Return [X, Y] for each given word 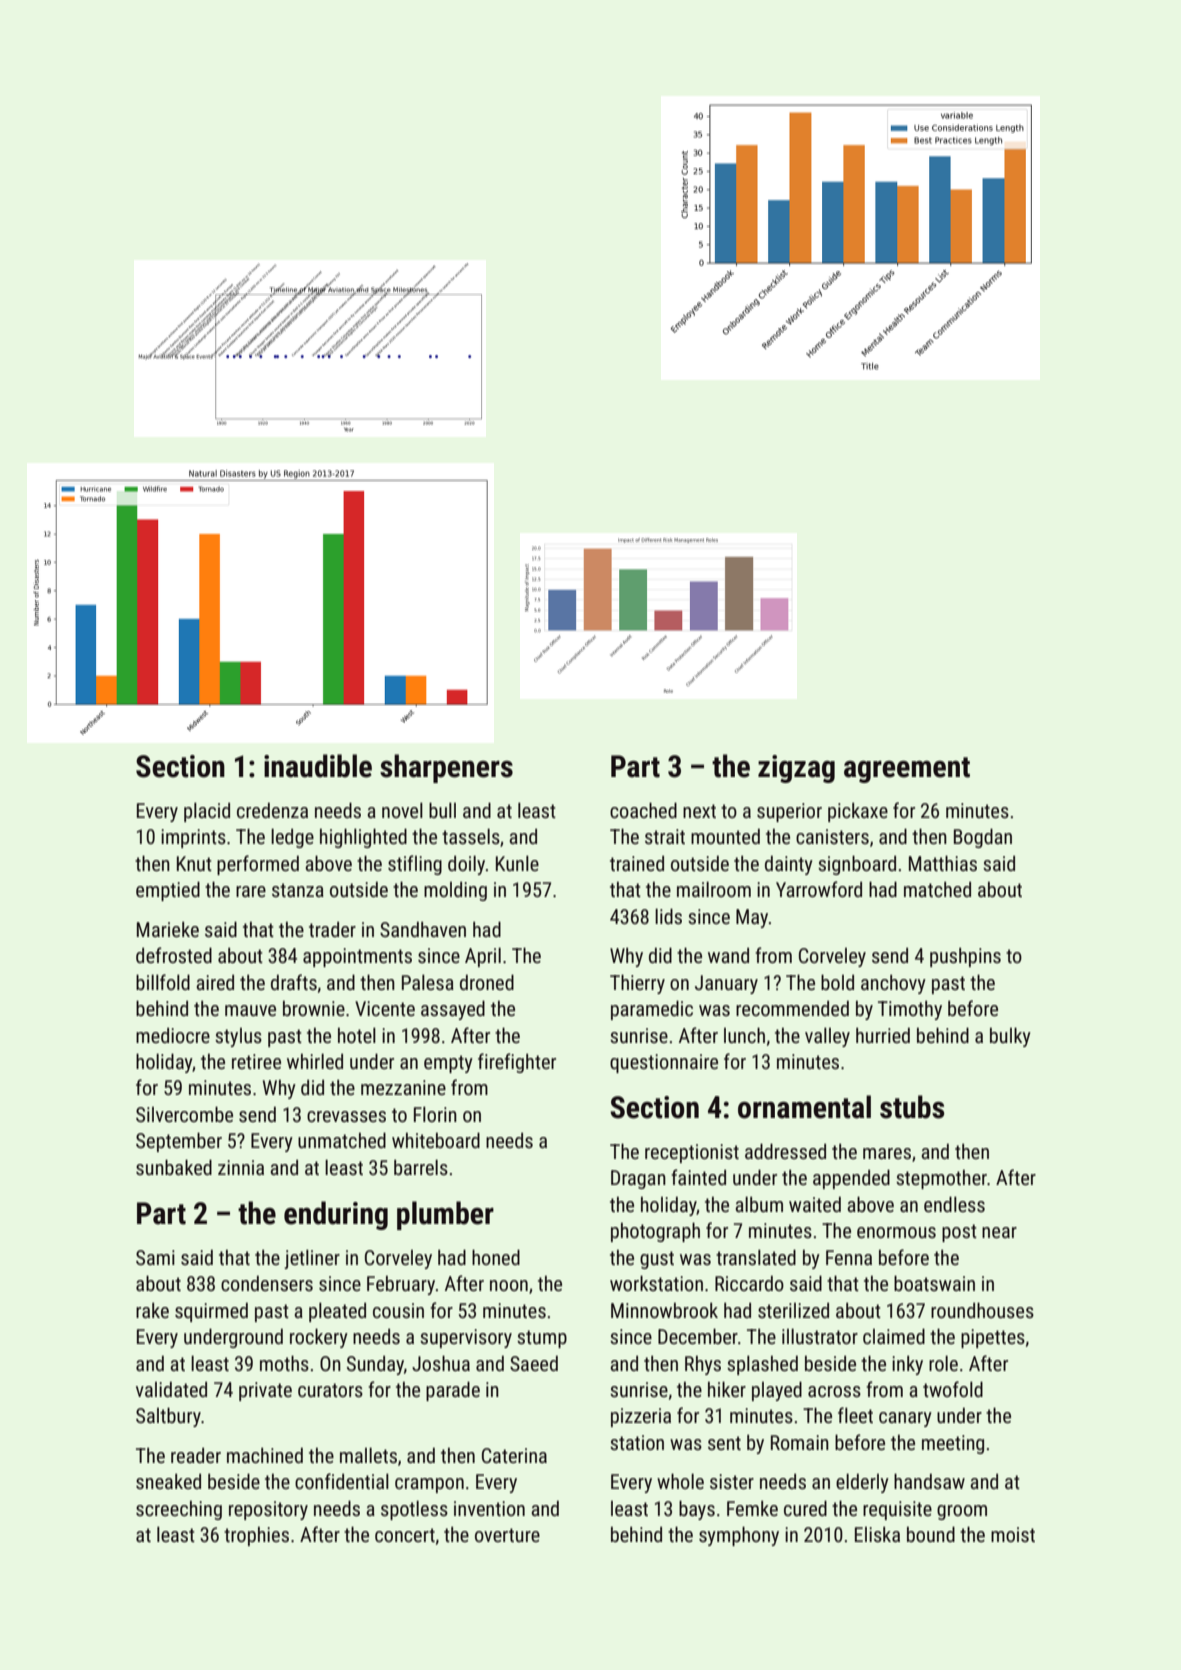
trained [637, 863]
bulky [1010, 1037]
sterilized [793, 1310]
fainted [698, 1177]
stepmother [941, 1179]
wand [728, 955]
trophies [256, 1536]
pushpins [965, 957]
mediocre [173, 1035]
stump [542, 1339]
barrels [421, 1167]
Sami [155, 1257]
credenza [272, 810]
